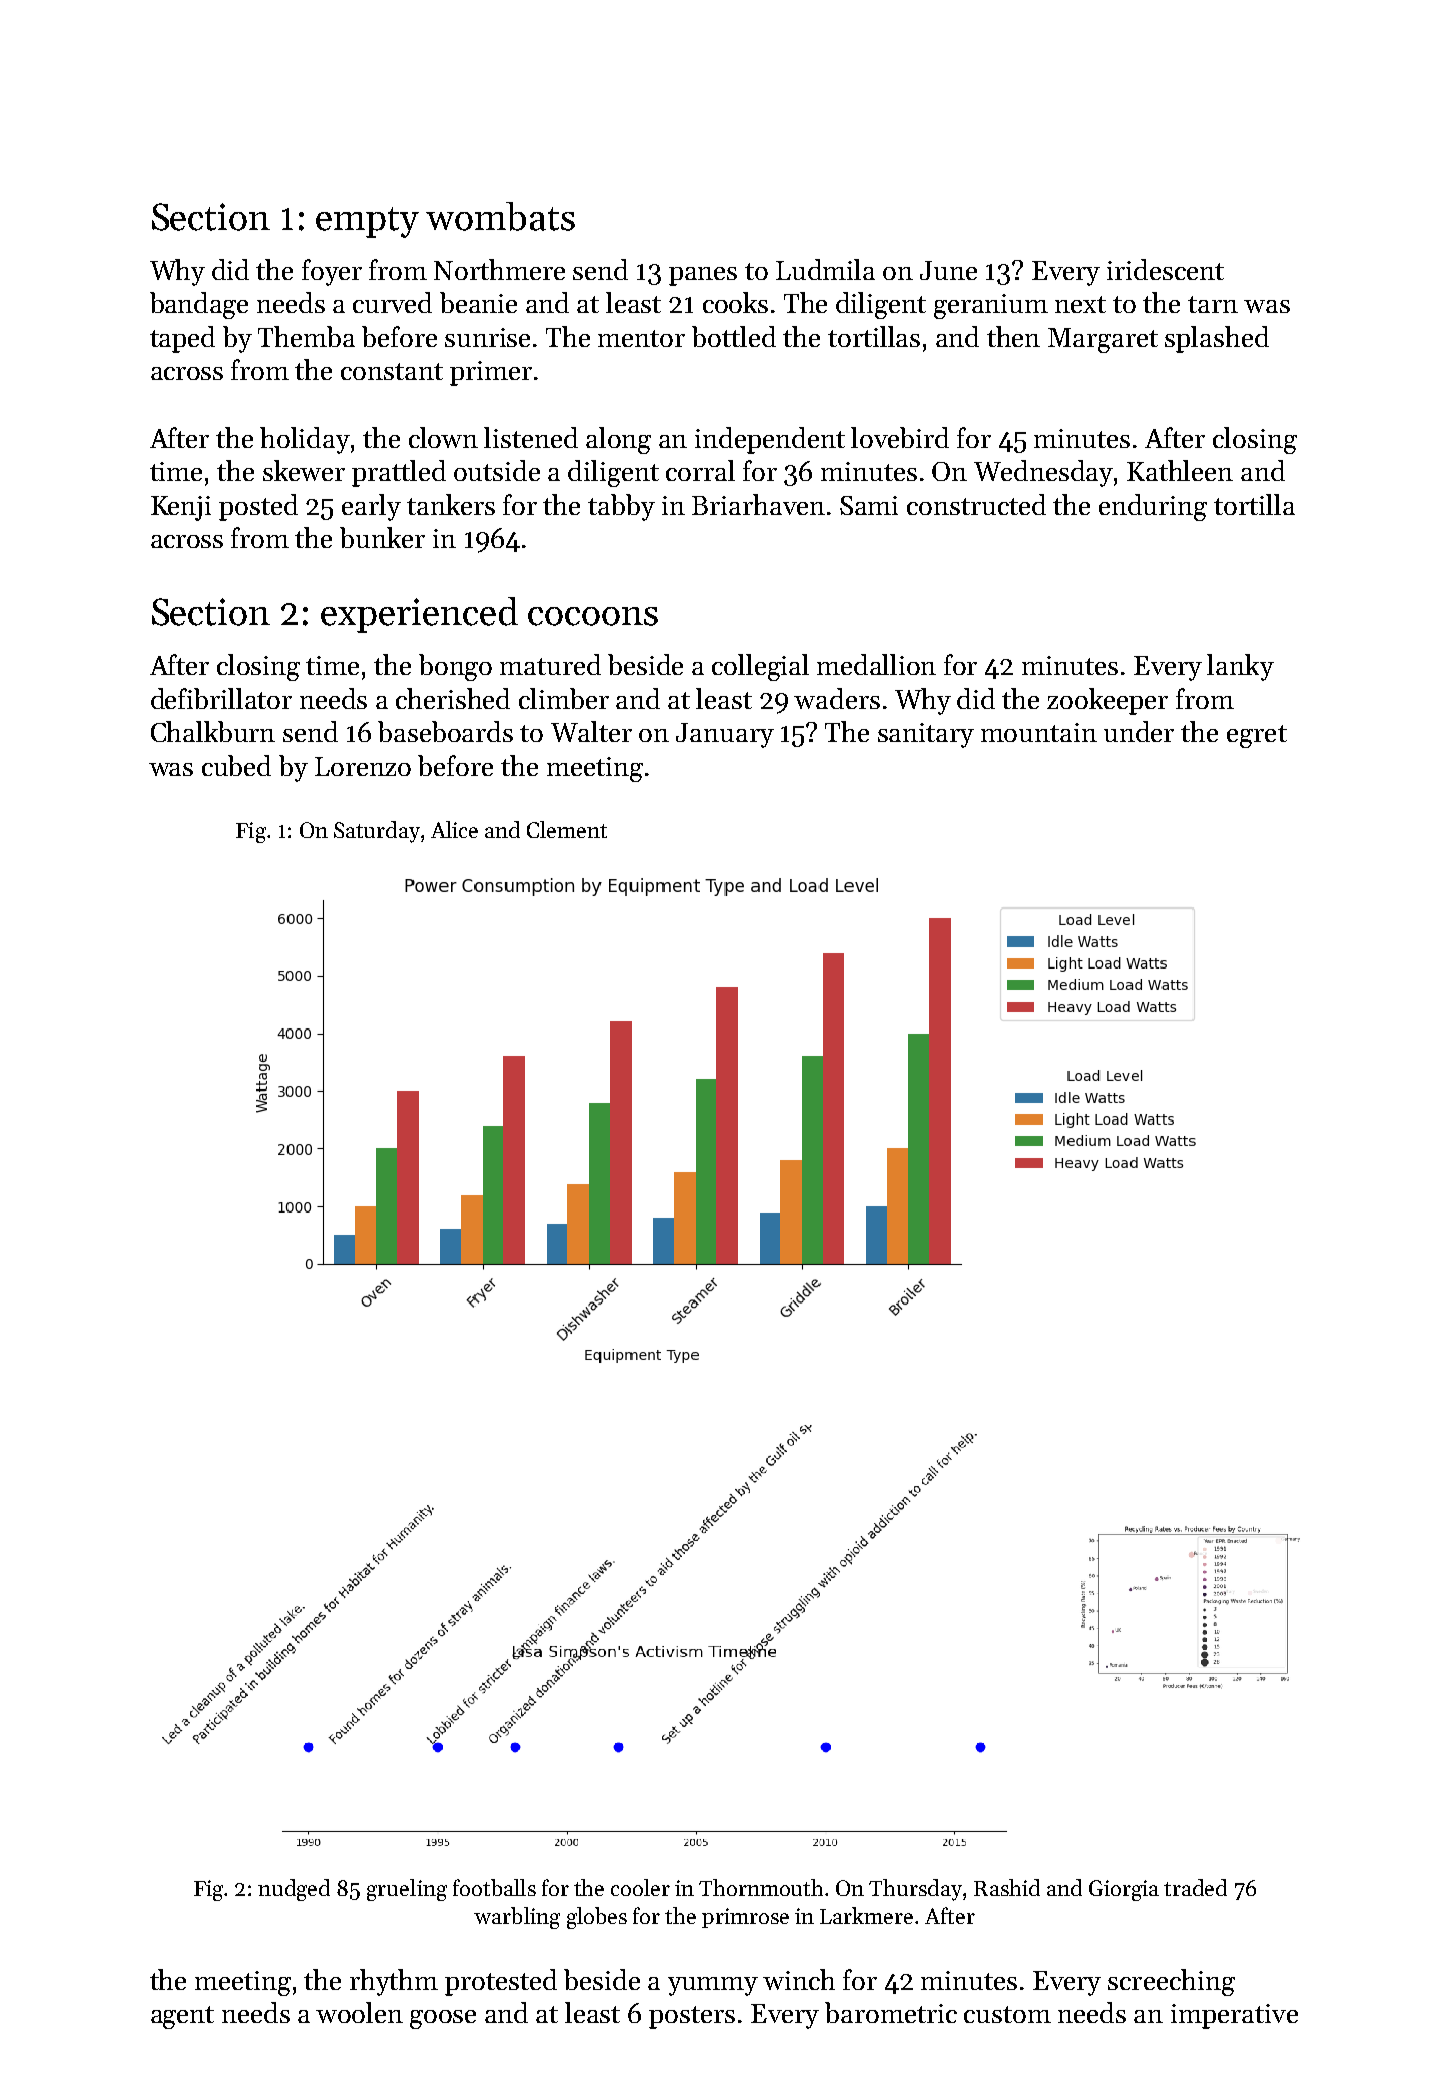 This screenshot has height=2100, width=1450. What do you see at coordinates (567, 829) in the screenshot?
I see `Clement` at bounding box center [567, 829].
